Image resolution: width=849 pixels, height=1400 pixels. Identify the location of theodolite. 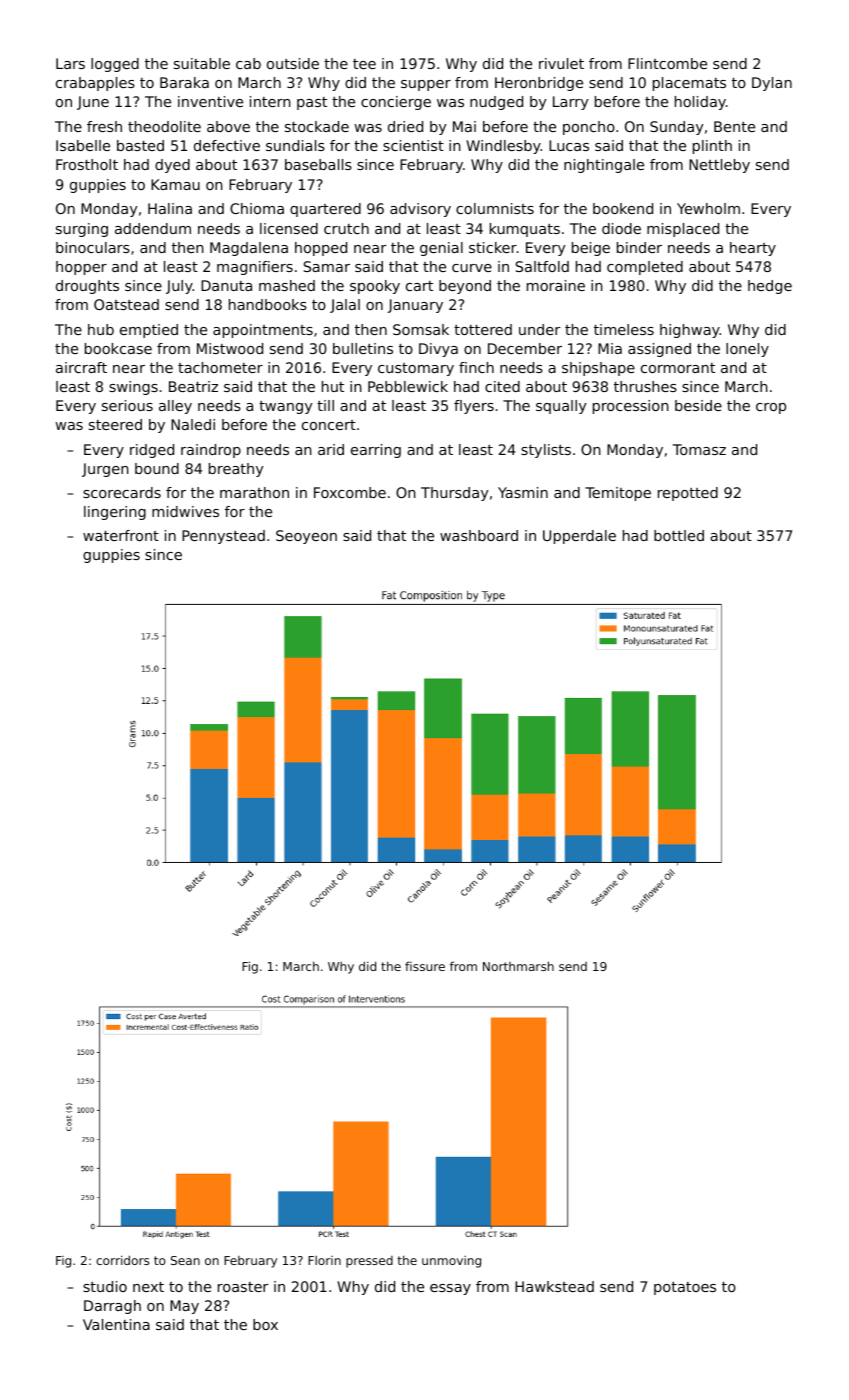
(164, 126).
